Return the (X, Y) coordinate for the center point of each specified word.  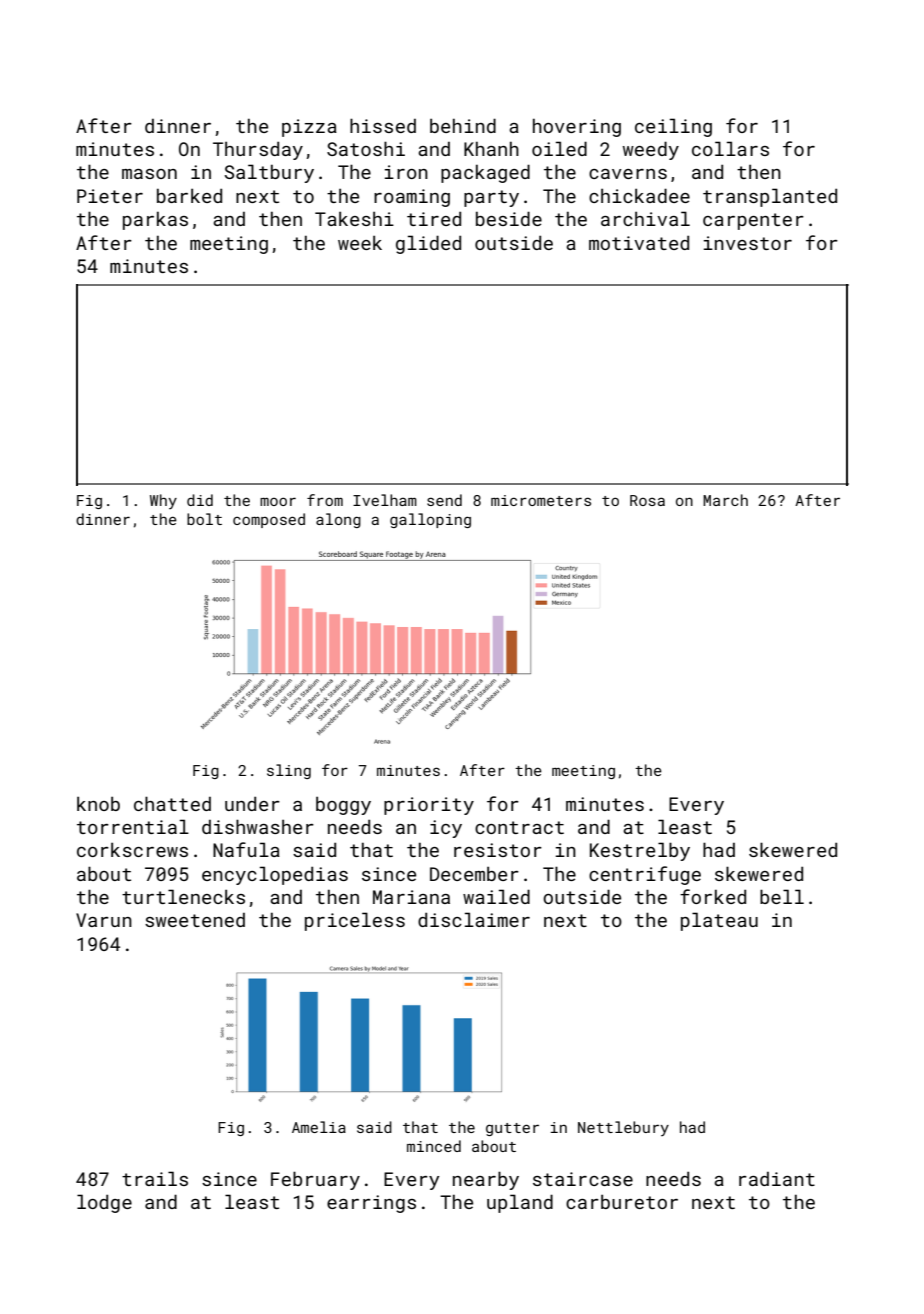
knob (98, 804)
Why (163, 501)
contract (519, 827)
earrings (371, 1204)
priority (429, 806)
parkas (155, 220)
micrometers (541, 500)
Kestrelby (640, 851)
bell (782, 896)
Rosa (647, 500)
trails (155, 1178)
